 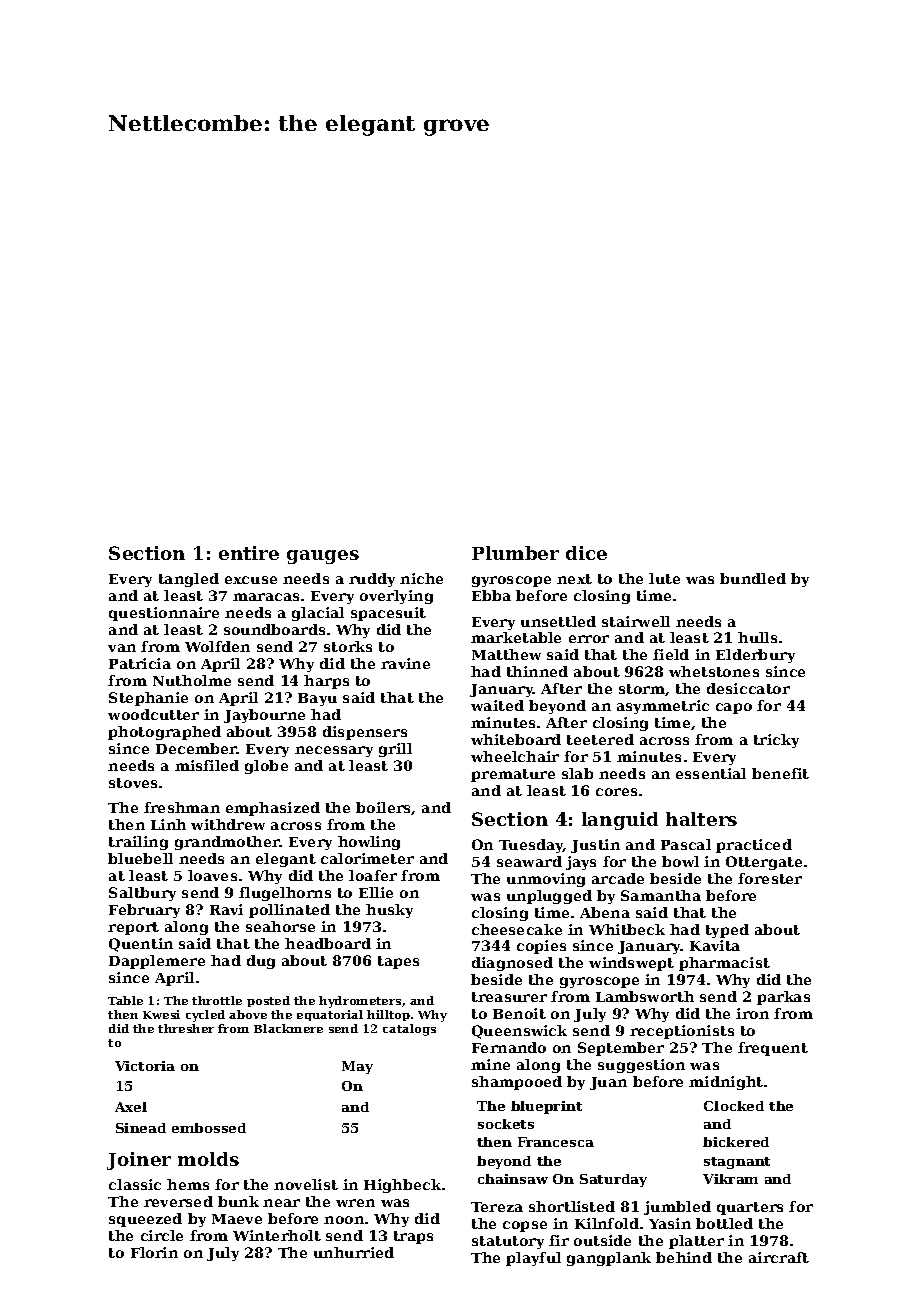 What do you see at coordinates (724, 1223) in the image?
I see `bottled` at bounding box center [724, 1223].
